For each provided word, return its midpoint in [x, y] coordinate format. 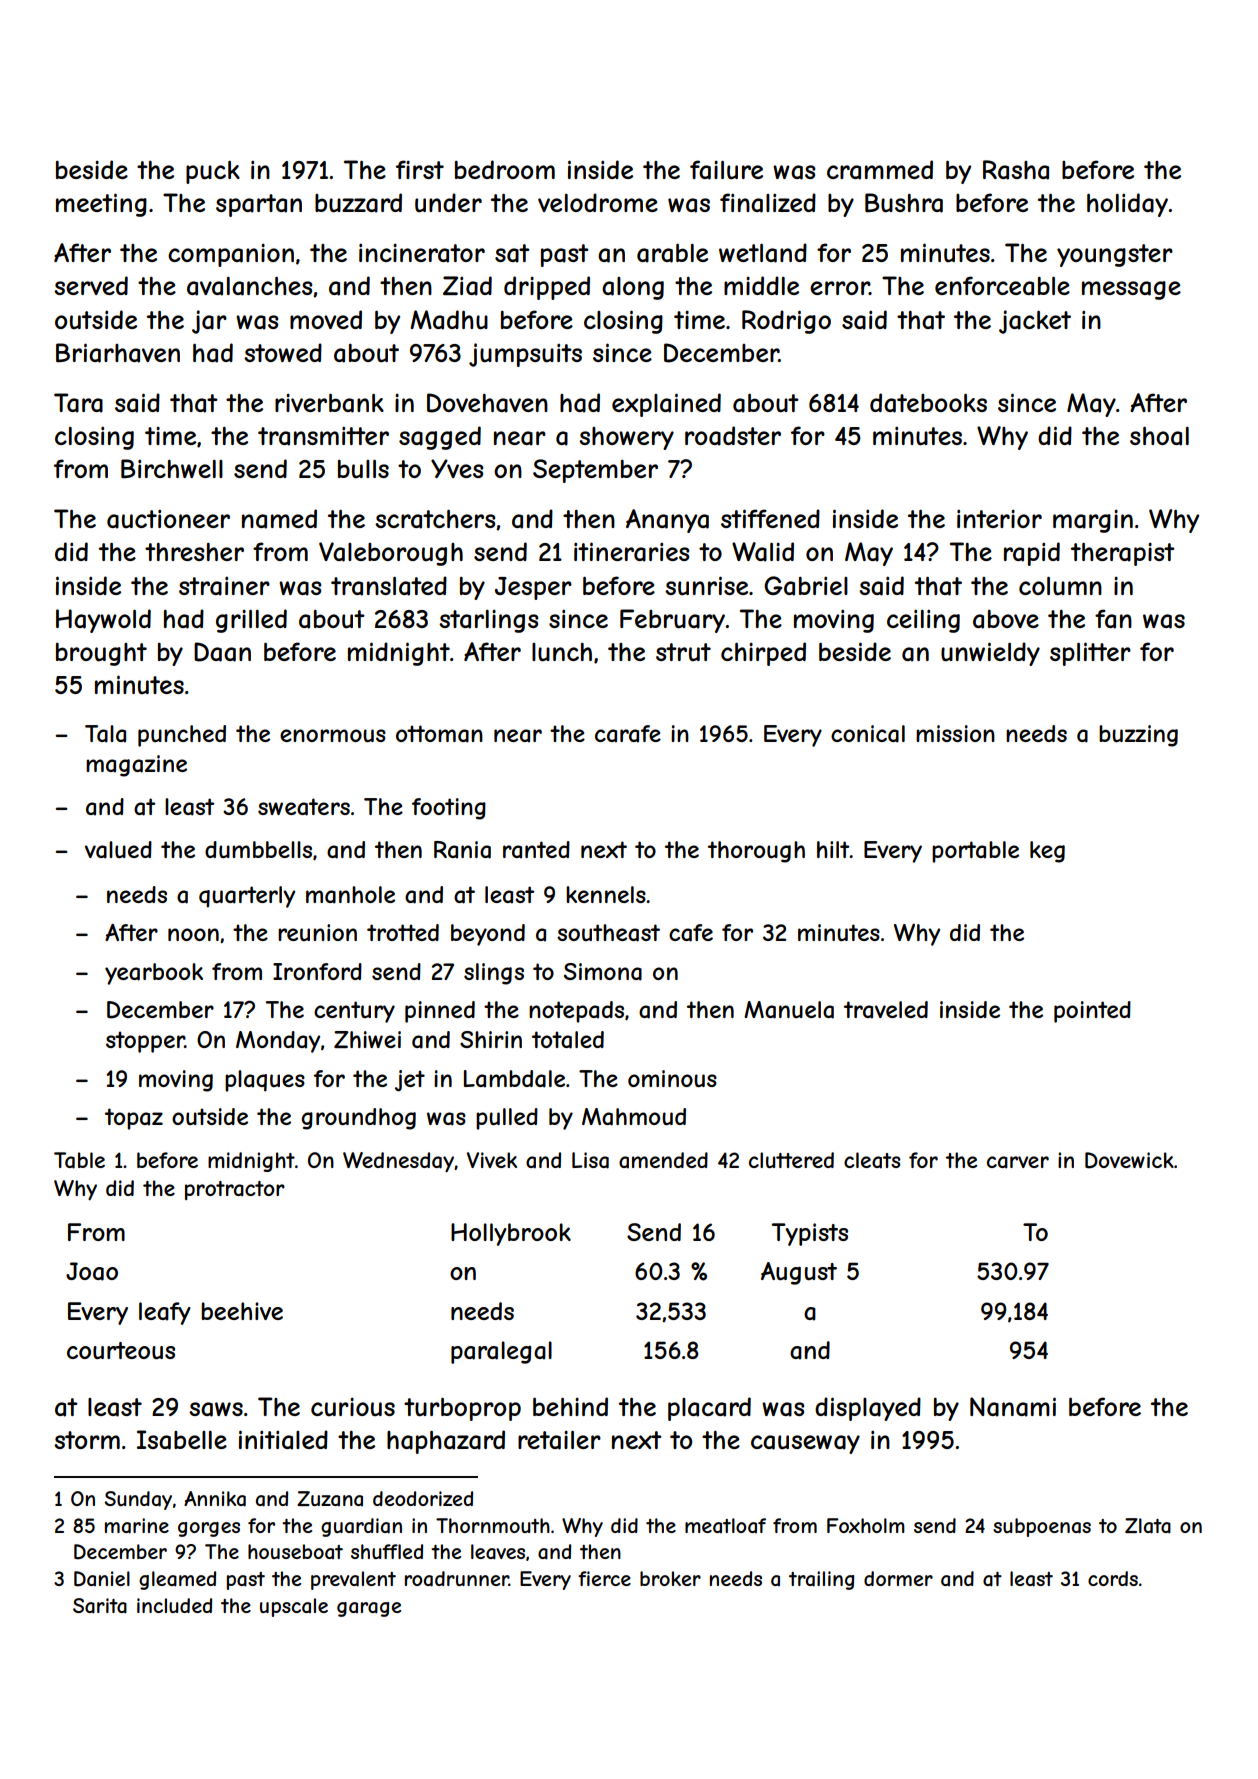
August [799, 1273]
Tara [78, 403]
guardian [361, 1527]
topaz [134, 1119]
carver [1018, 1162]
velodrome [598, 202]
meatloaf [725, 1525]
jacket [1035, 322]
